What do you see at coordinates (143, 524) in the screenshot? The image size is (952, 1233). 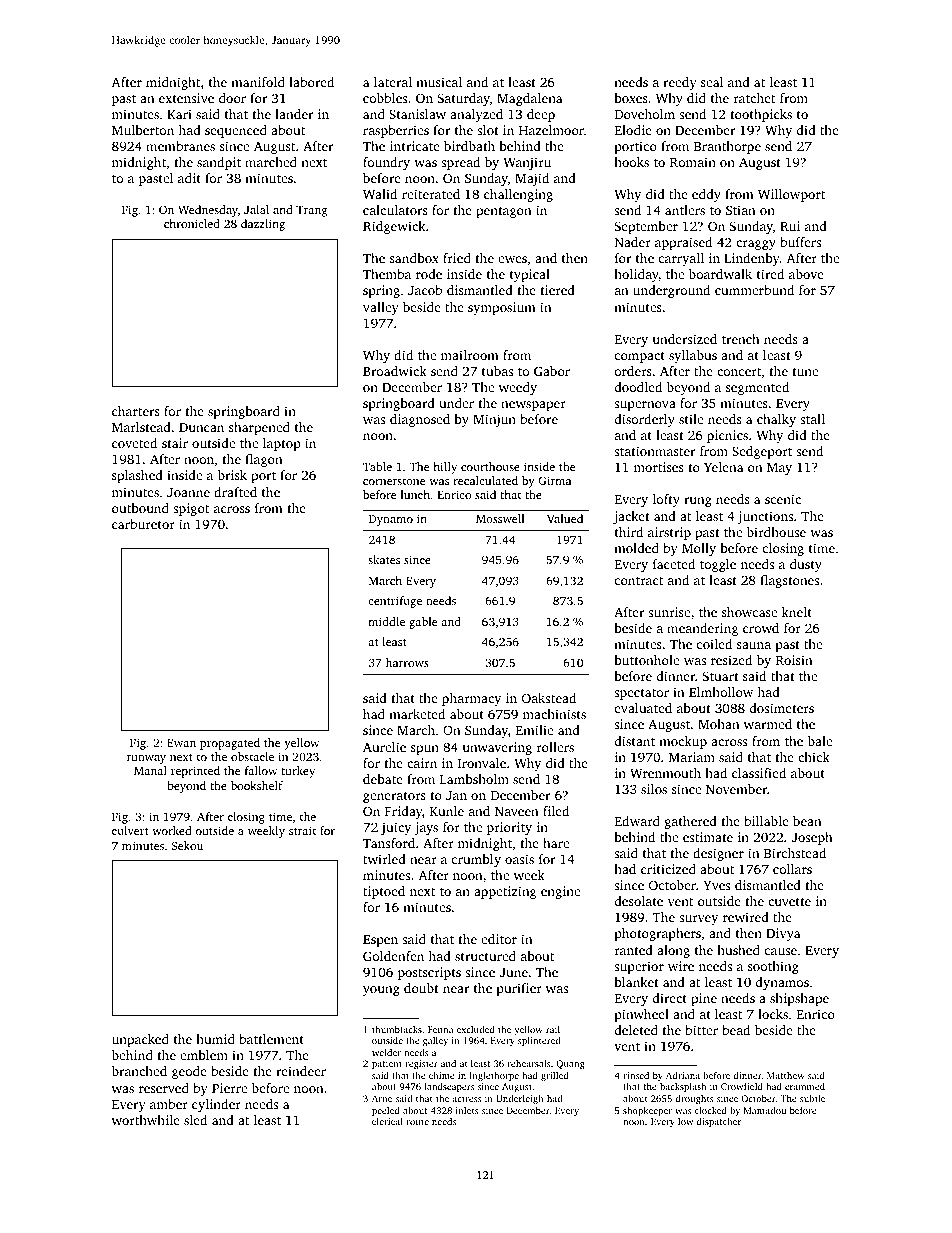 I see `carburetor` at bounding box center [143, 524].
